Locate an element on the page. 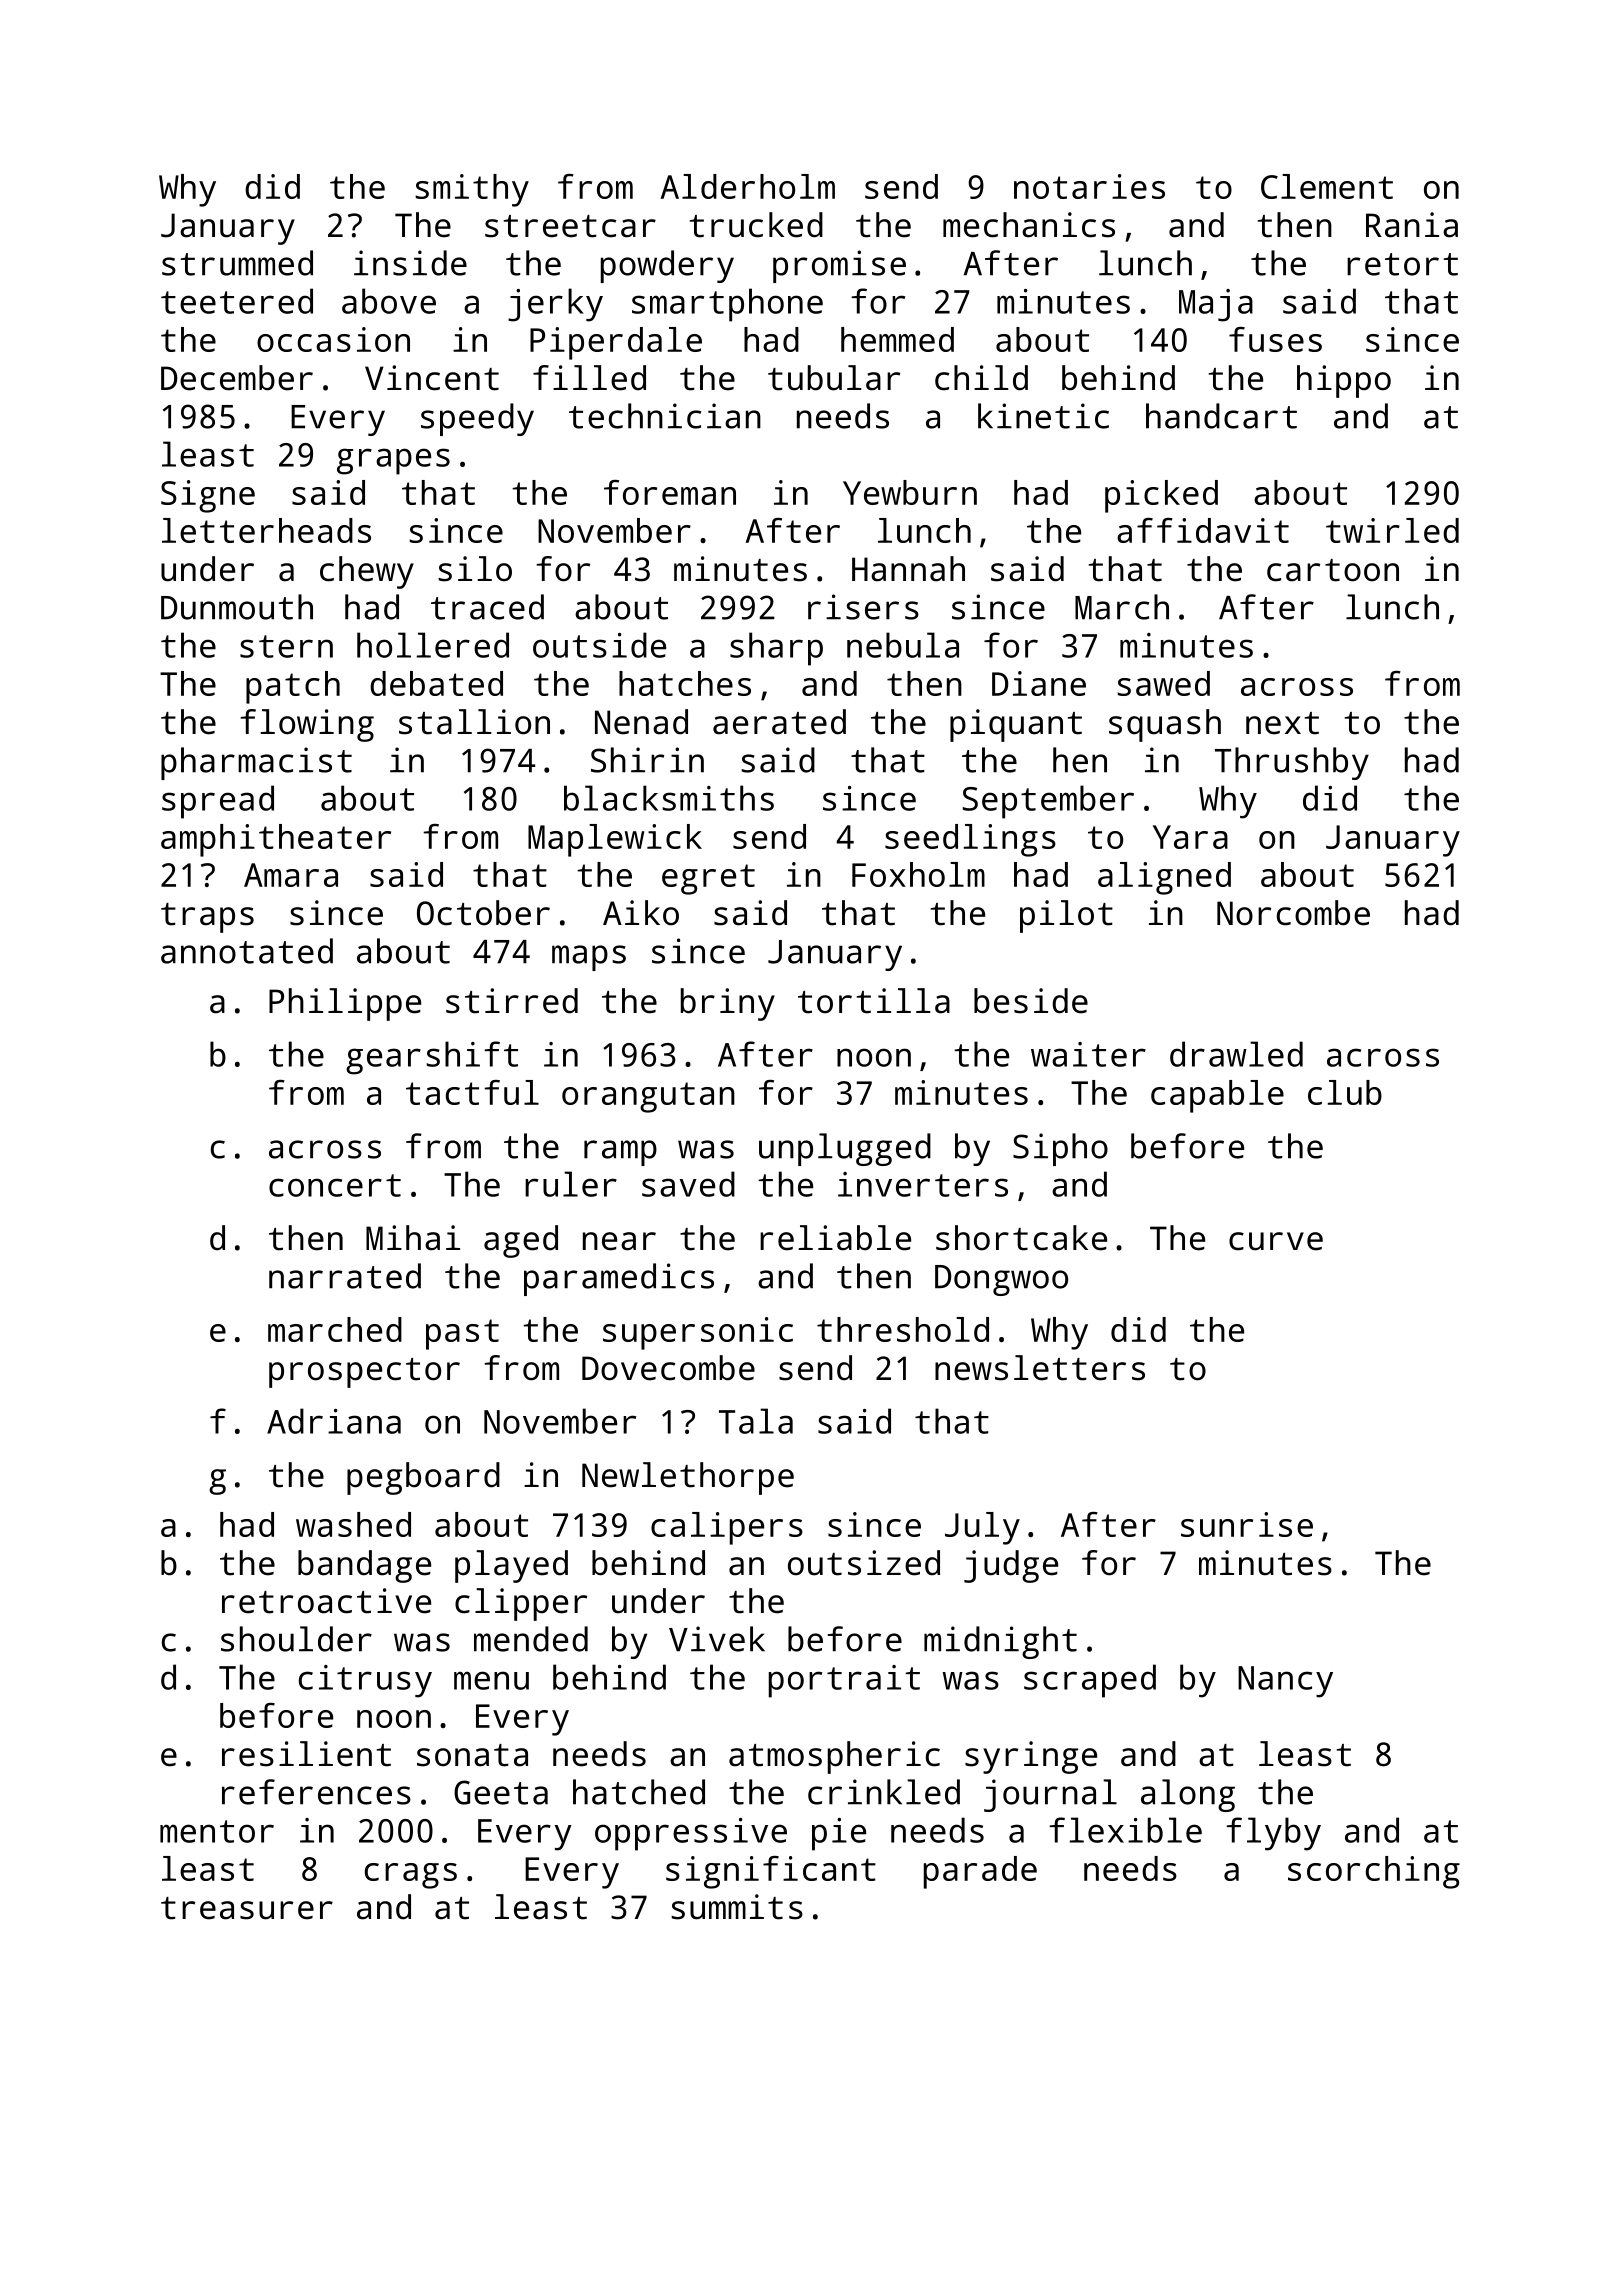 This document has height=2292, width=1620. Amara is located at coordinates (291, 875).
